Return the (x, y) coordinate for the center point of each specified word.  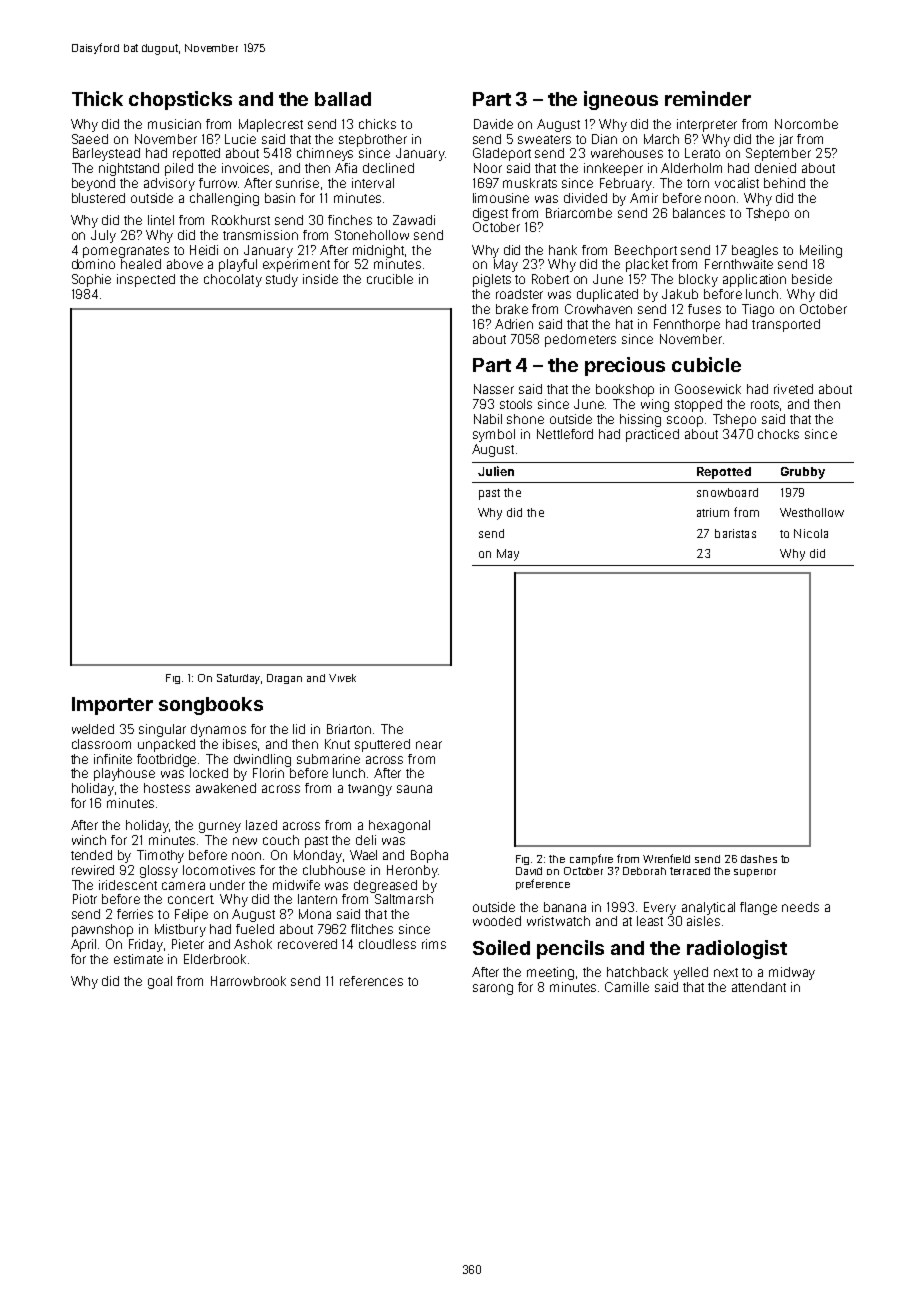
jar (786, 140)
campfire (591, 859)
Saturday (238, 679)
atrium (713, 512)
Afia (346, 168)
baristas (735, 533)
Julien (496, 471)
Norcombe (806, 124)
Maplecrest (271, 125)
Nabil (488, 419)
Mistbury (180, 930)
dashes (759, 859)
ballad (343, 99)
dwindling (262, 760)
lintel (161, 220)
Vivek (342, 678)
